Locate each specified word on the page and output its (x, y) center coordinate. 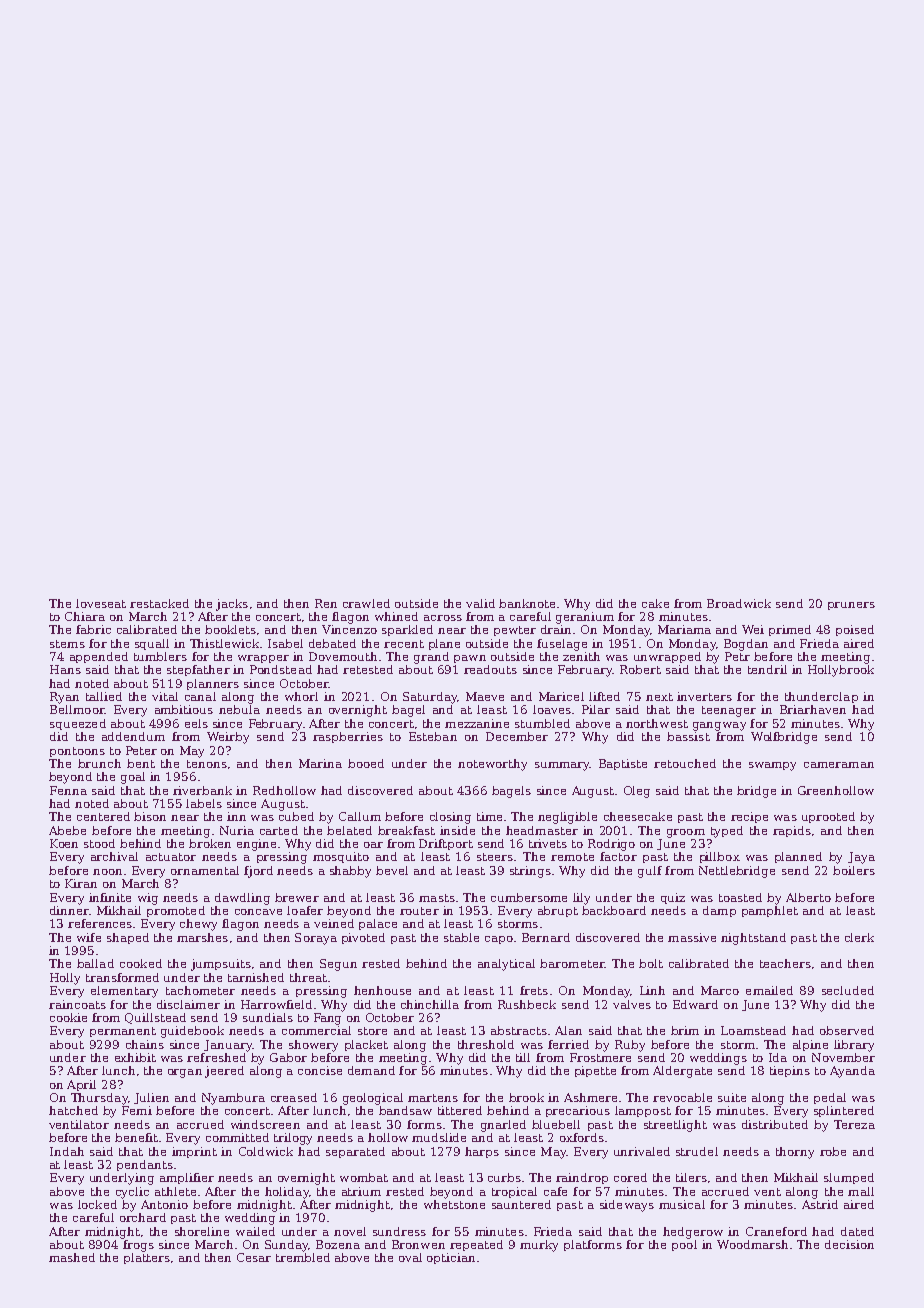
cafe (555, 1191)
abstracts (519, 1030)
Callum (360, 816)
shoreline (202, 1231)
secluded (848, 990)
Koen (64, 843)
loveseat (101, 603)
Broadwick (739, 603)
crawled (366, 603)
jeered (224, 1072)
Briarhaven (813, 709)
